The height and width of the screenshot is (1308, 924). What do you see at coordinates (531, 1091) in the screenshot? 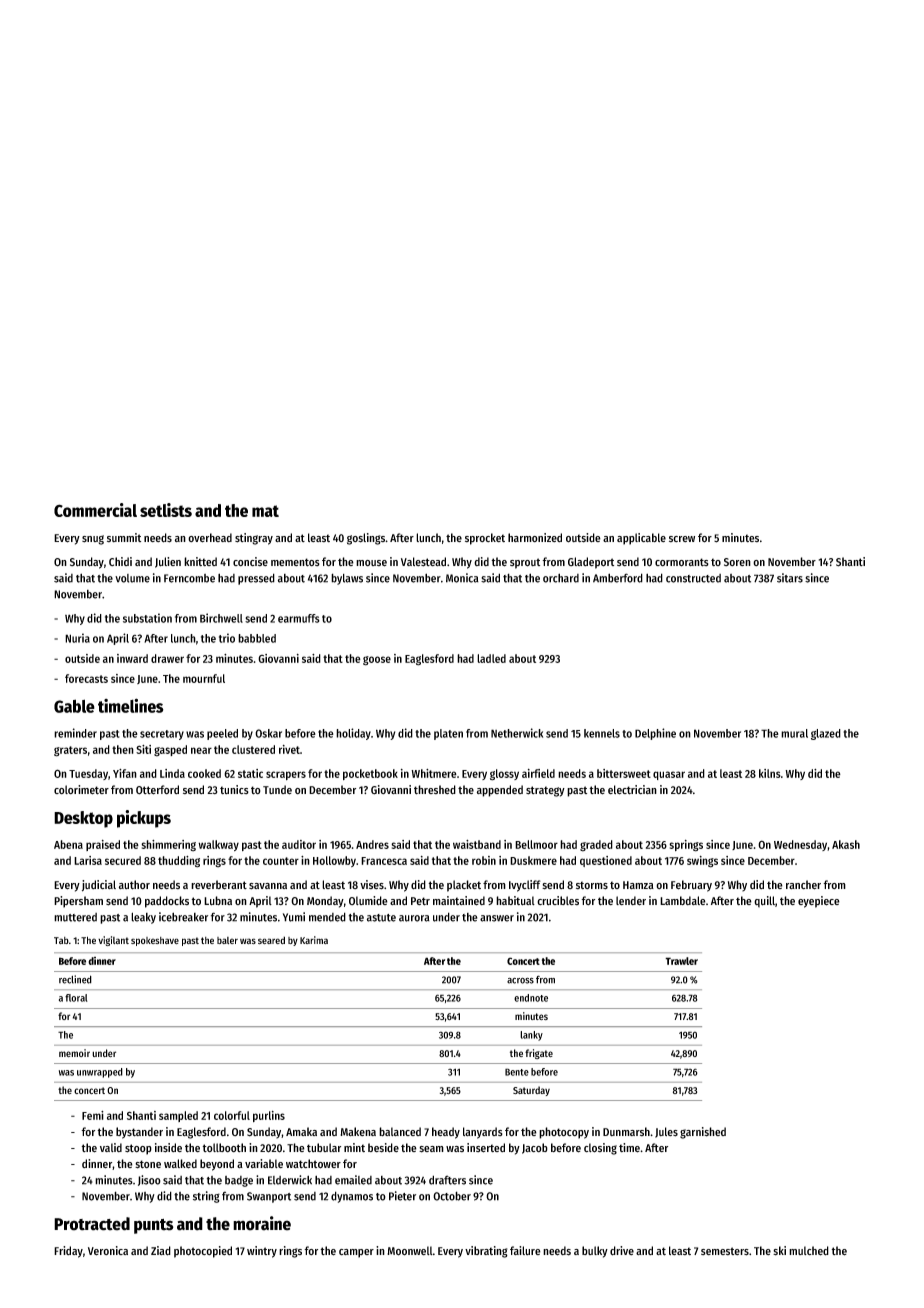
I see `Saturday` at bounding box center [531, 1091].
